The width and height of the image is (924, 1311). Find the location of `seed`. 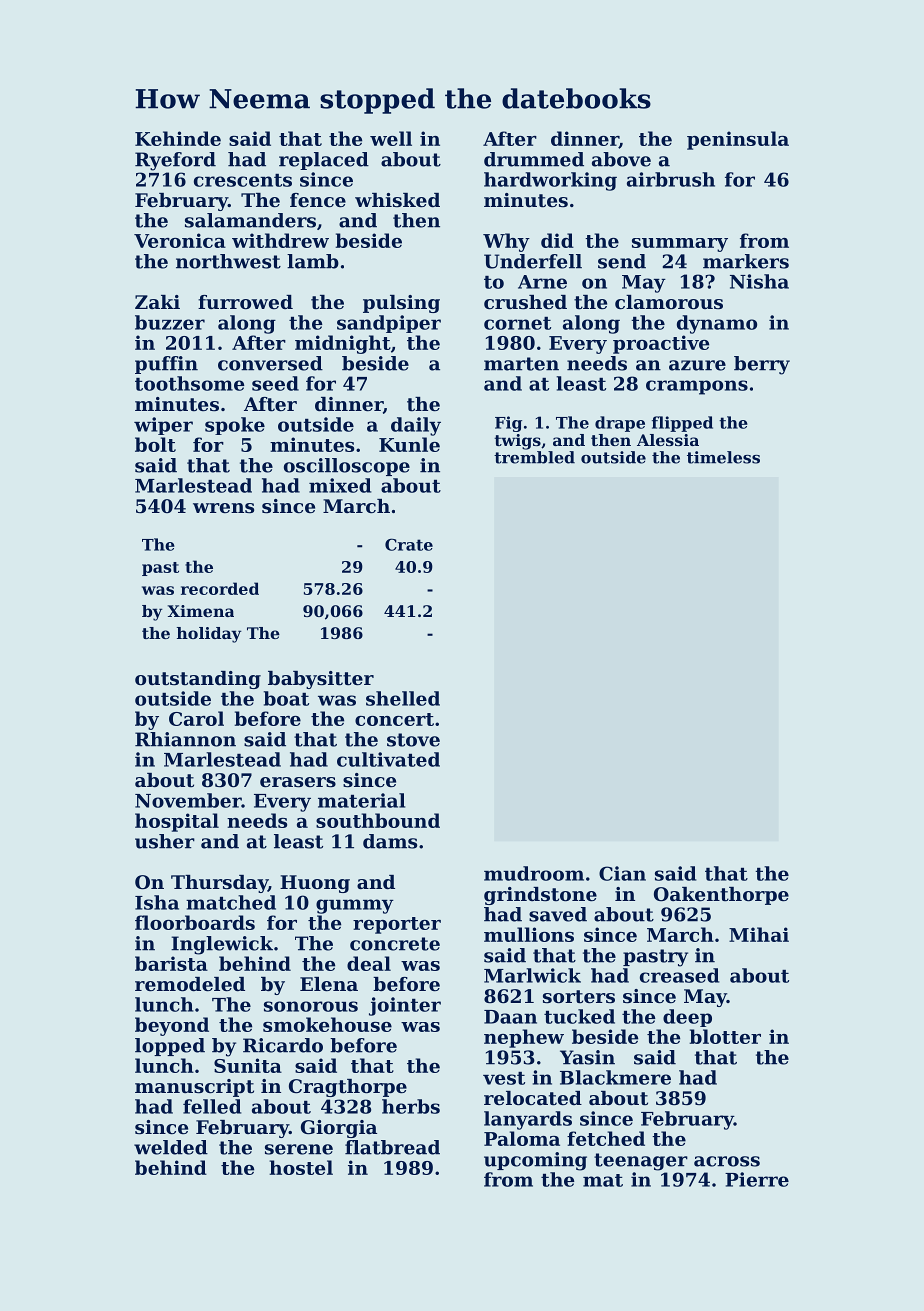

seed is located at coordinates (275, 383).
